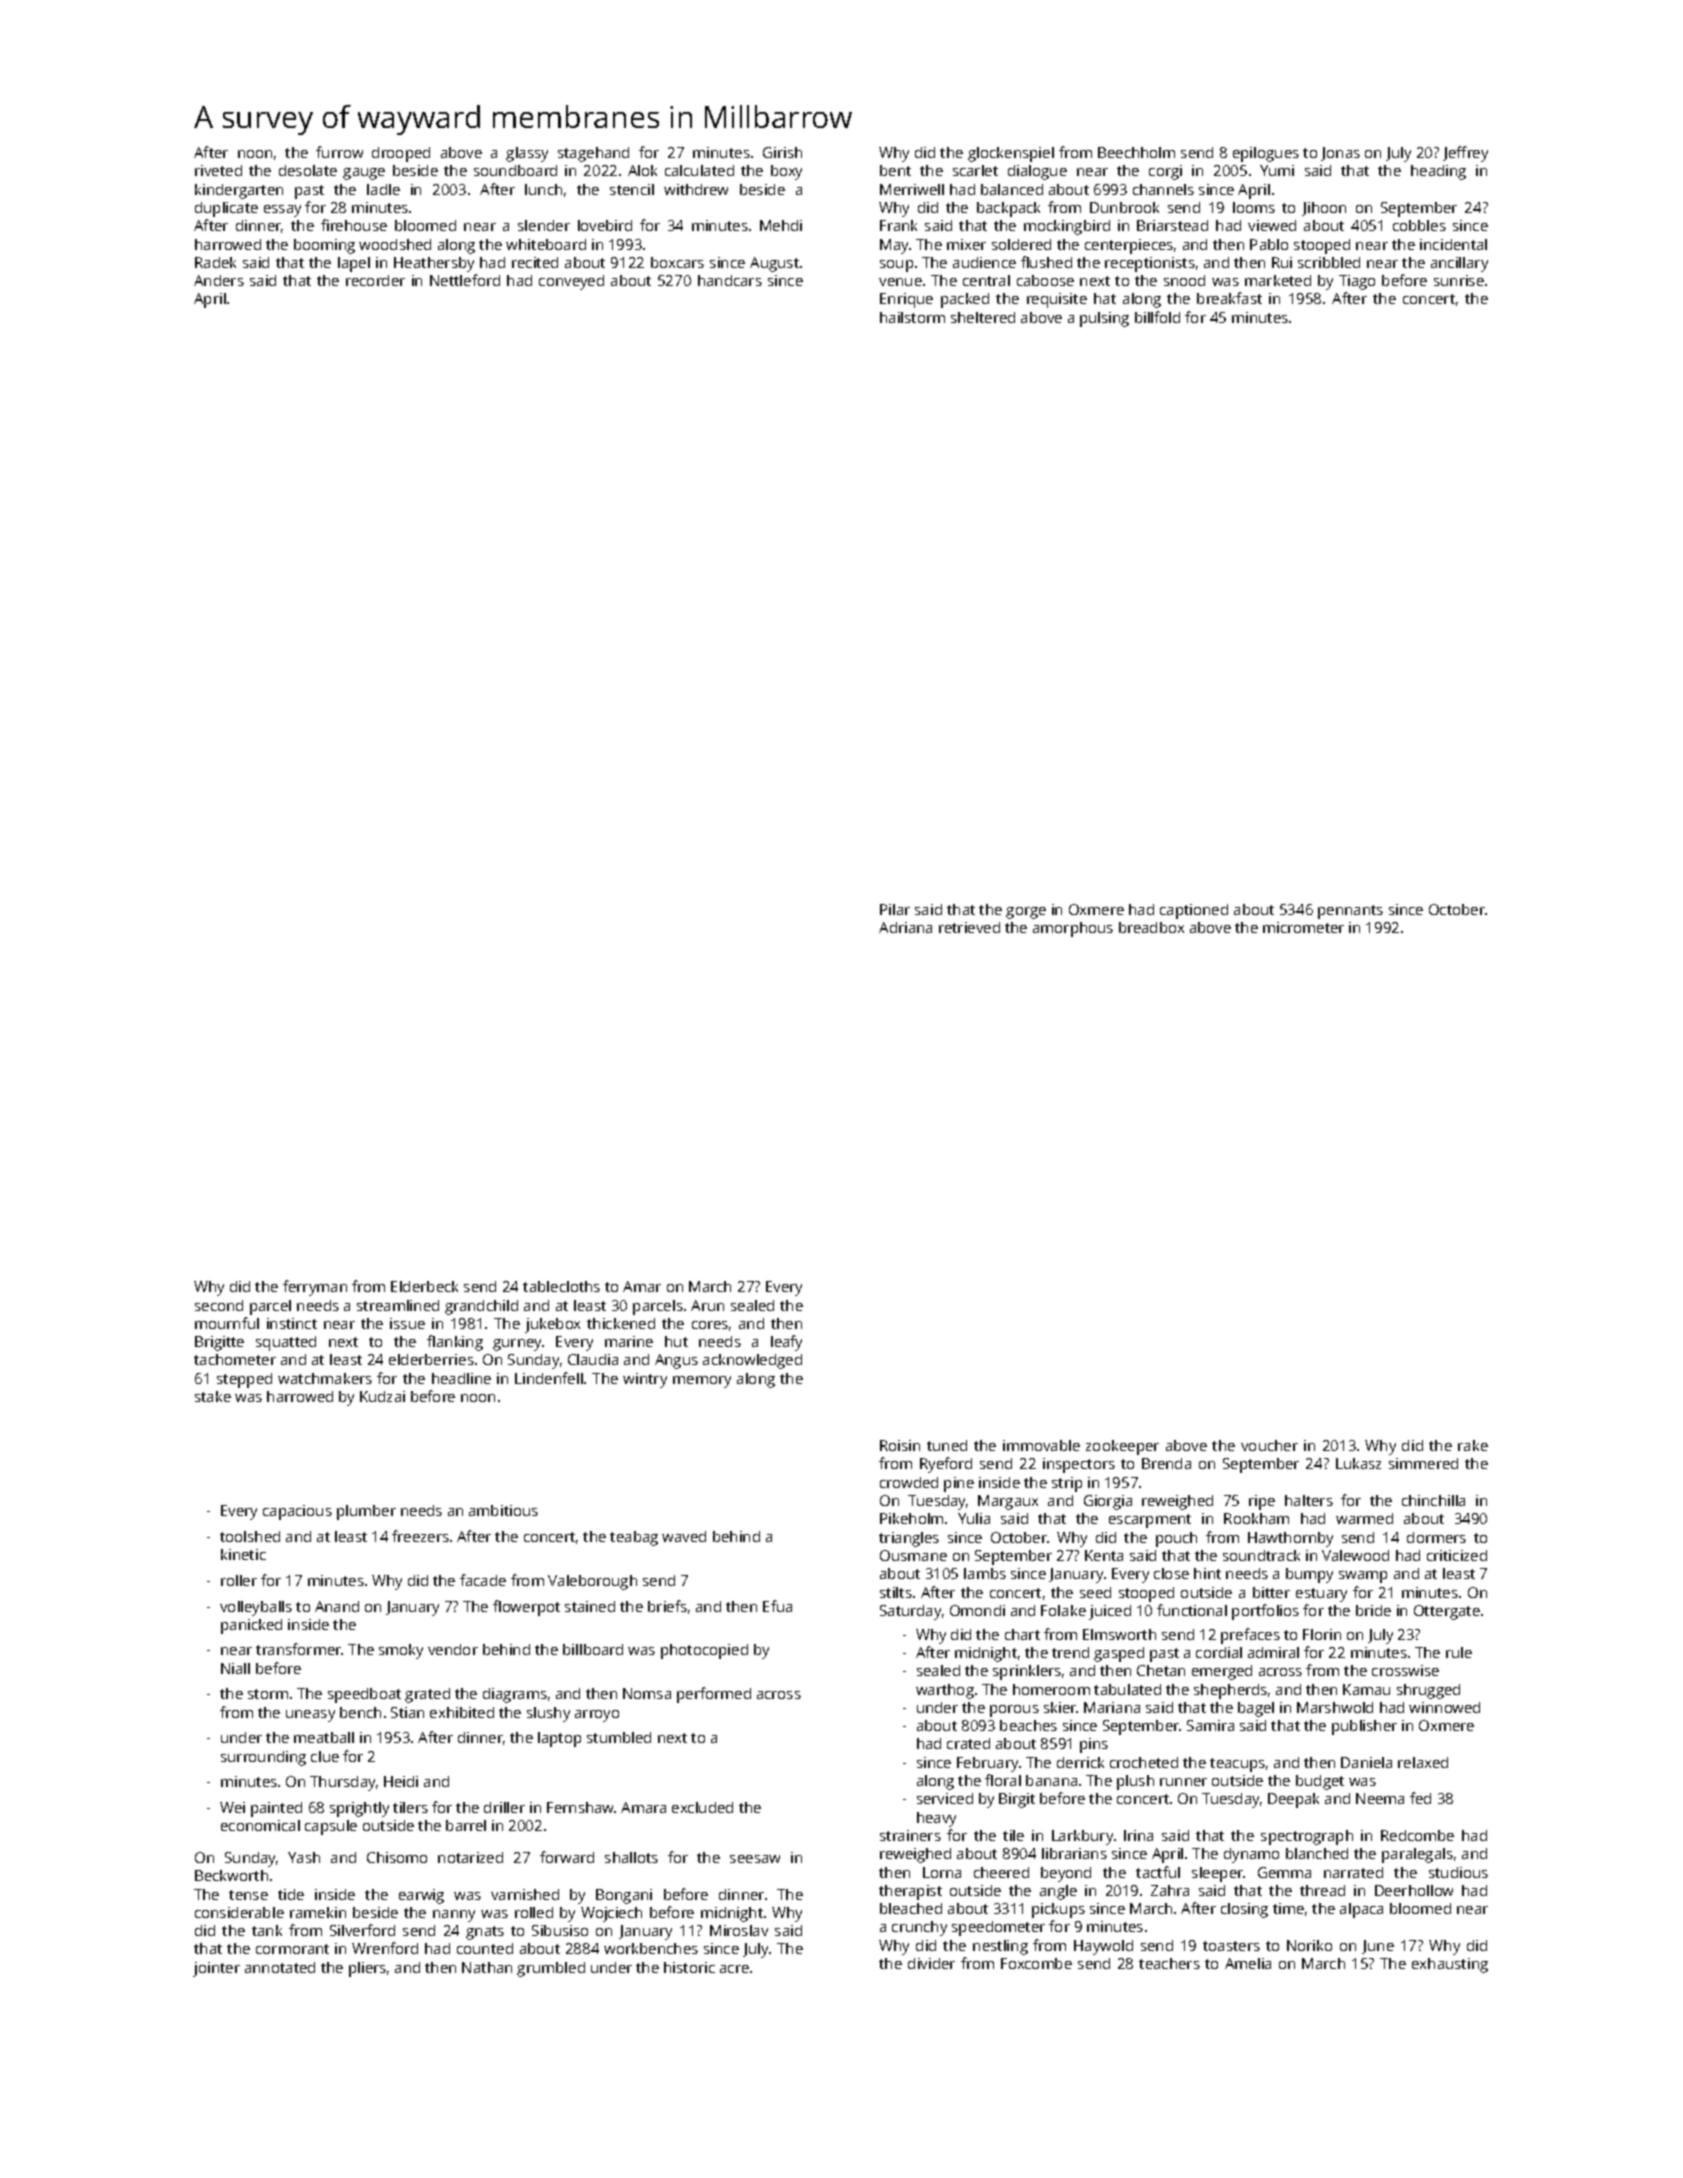 The image size is (1683, 2178). I want to click on jointer, so click(216, 1969).
